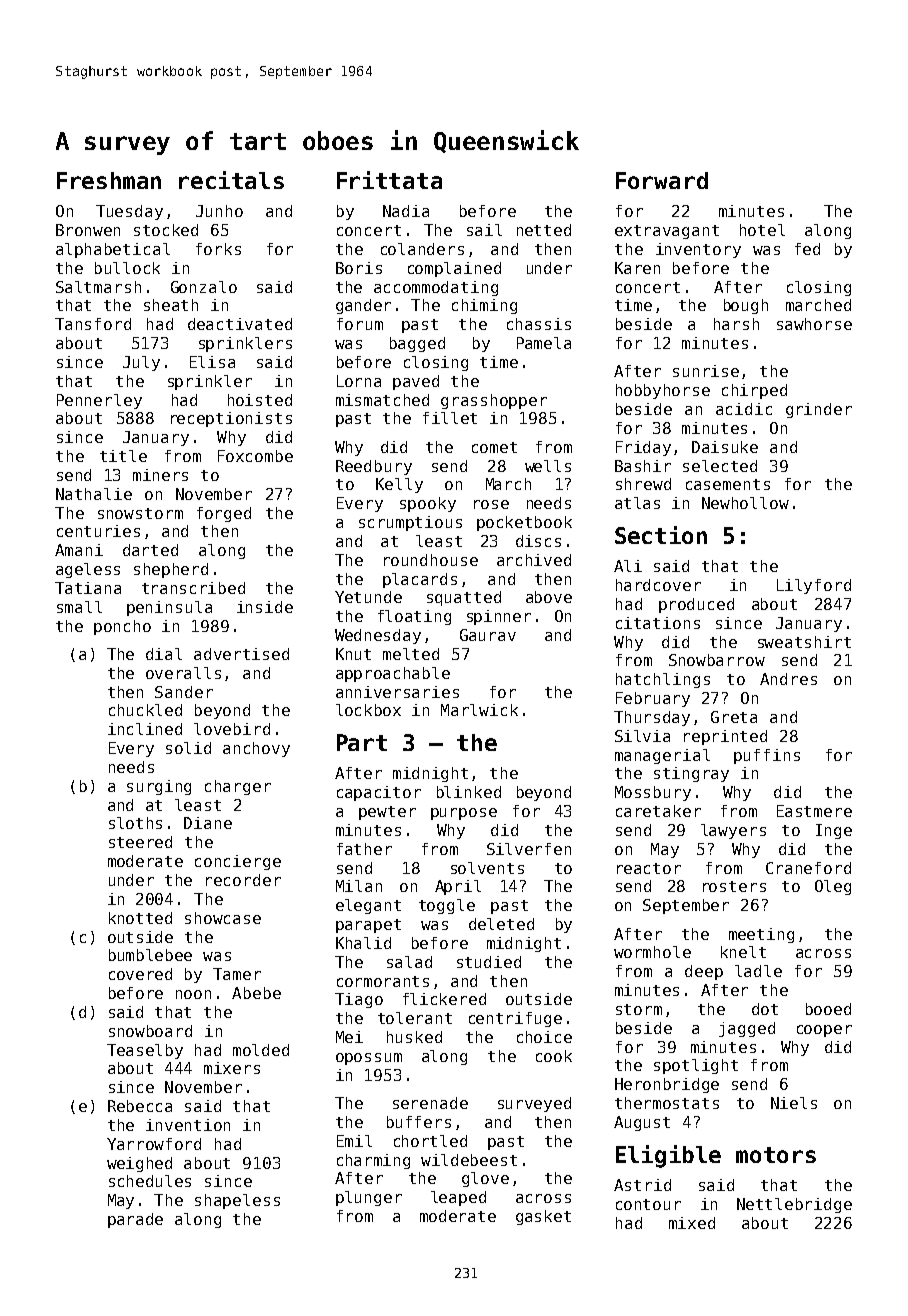  Describe the element at coordinates (814, 586) in the document. I see `Lilyford` at that location.
